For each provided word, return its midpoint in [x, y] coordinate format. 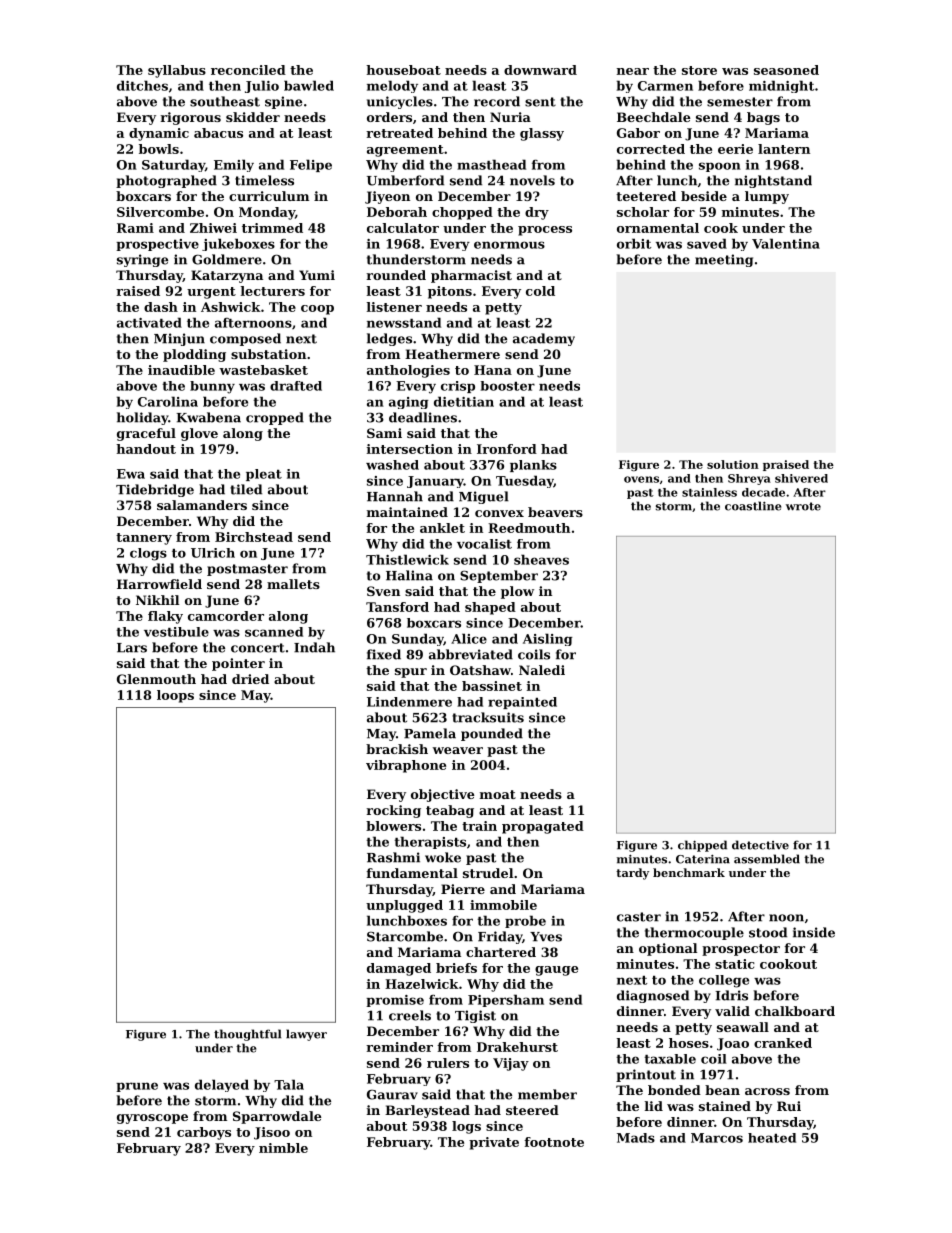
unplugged [404, 906]
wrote [803, 506]
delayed [222, 1085]
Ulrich [213, 553]
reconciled [248, 70]
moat [498, 794]
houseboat [403, 70]
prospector [741, 950]
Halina [409, 575]
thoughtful [247, 1035]
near [633, 71]
